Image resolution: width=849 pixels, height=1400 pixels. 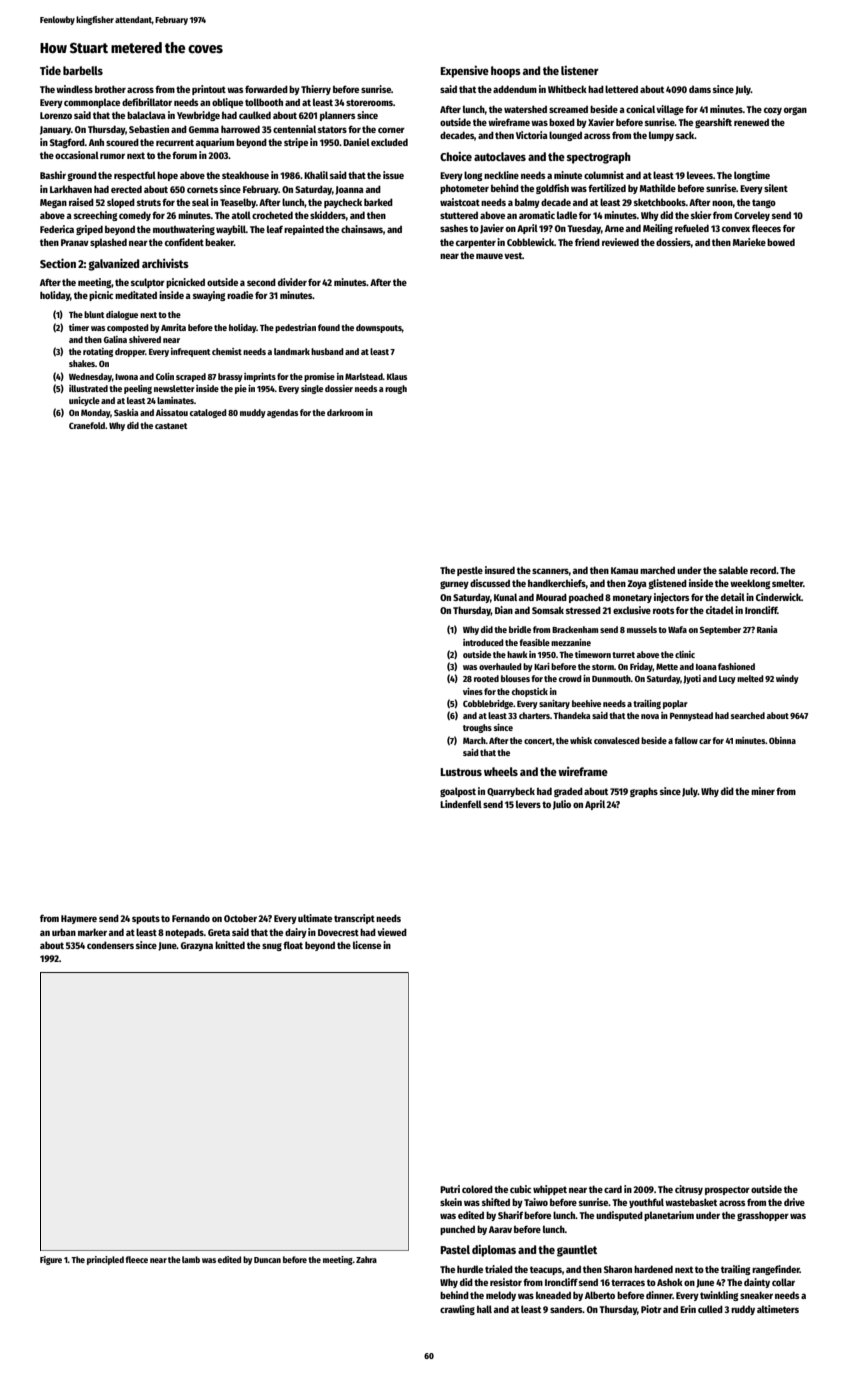 I want to click on Choice, so click(x=456, y=156).
